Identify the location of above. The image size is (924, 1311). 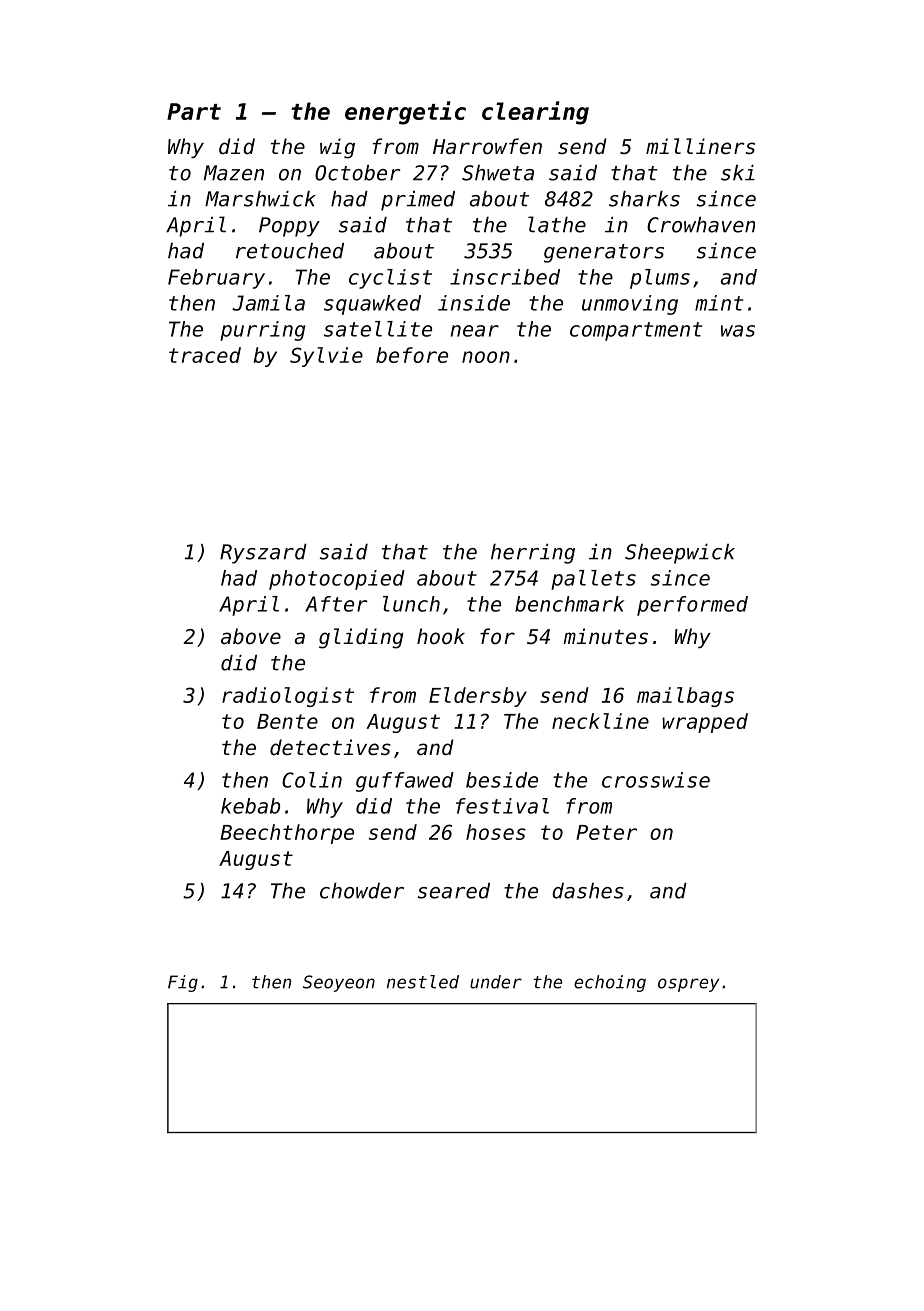
(251, 636).
